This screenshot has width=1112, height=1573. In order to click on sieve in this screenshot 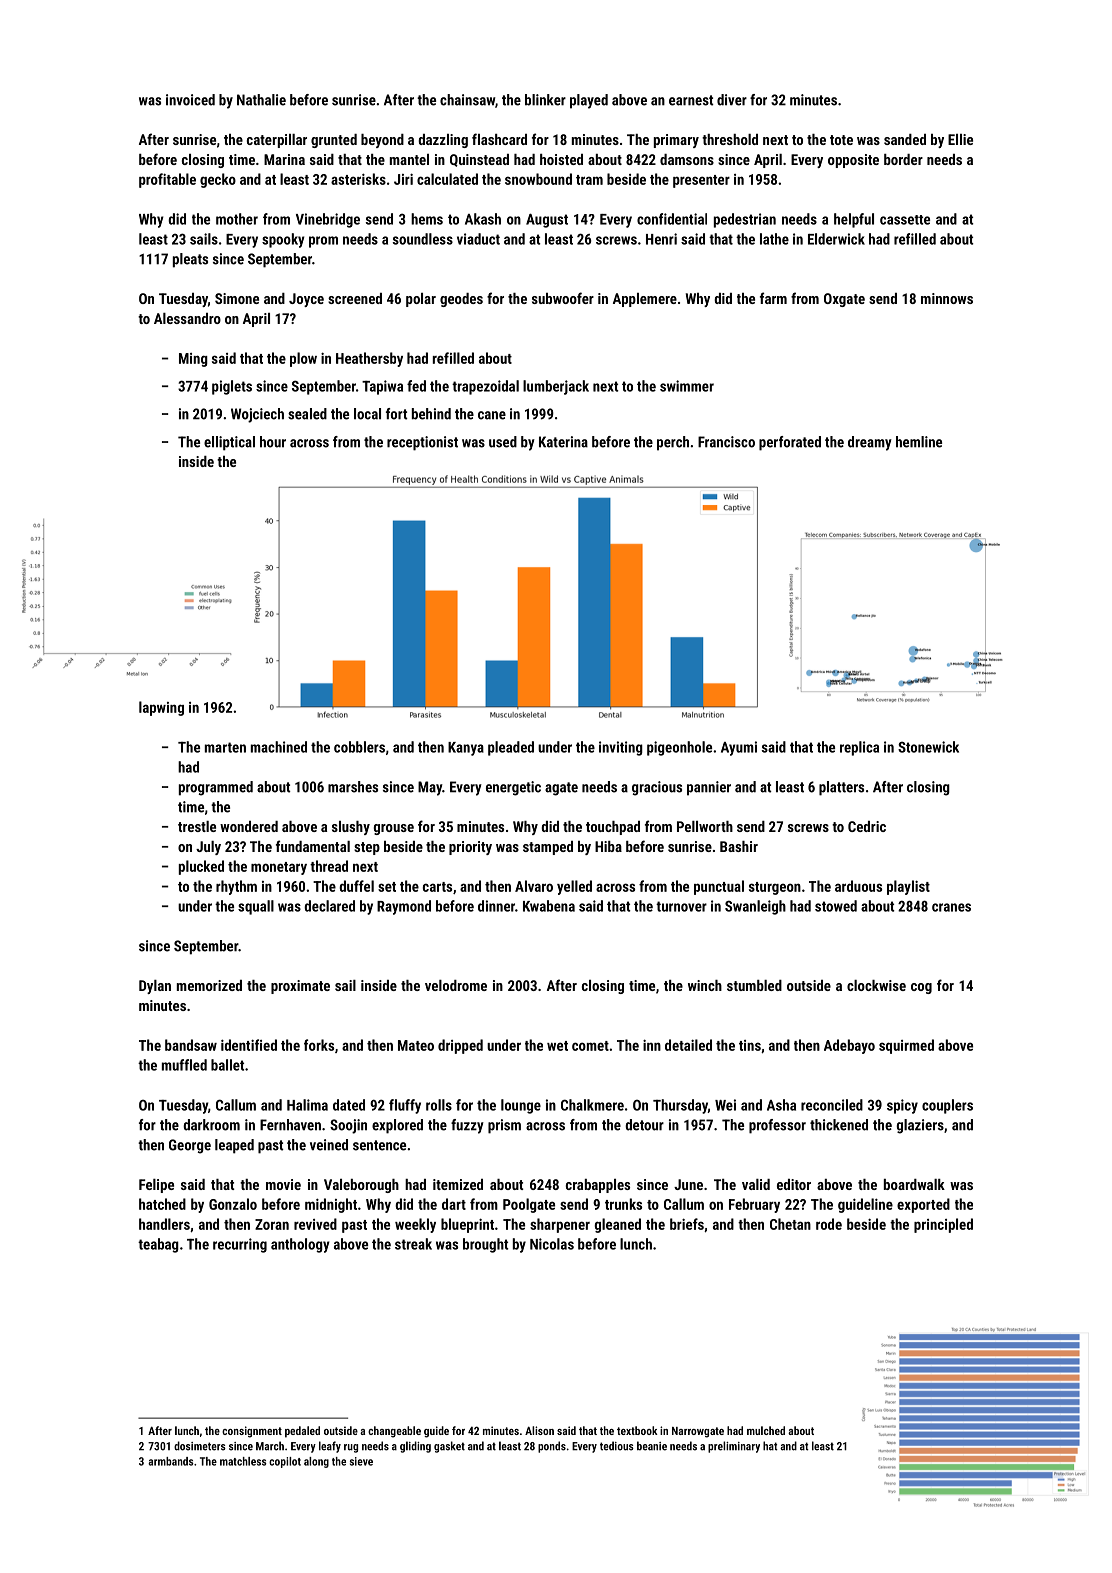, I will do `click(361, 1461)`.
